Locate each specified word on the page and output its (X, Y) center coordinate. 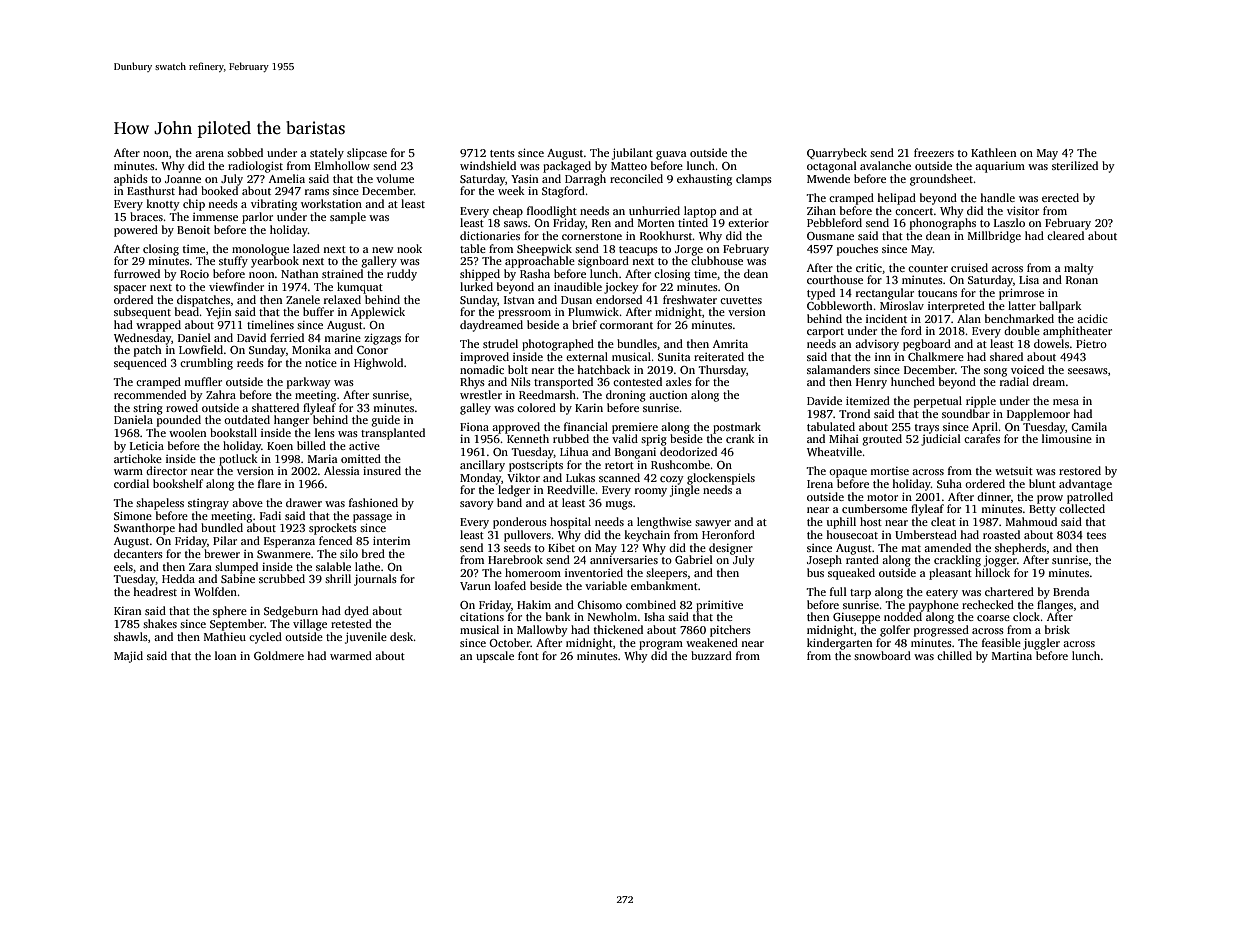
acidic (1092, 318)
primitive (719, 606)
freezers (934, 152)
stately (327, 154)
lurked (476, 286)
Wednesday (142, 339)
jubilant (632, 154)
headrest (155, 591)
